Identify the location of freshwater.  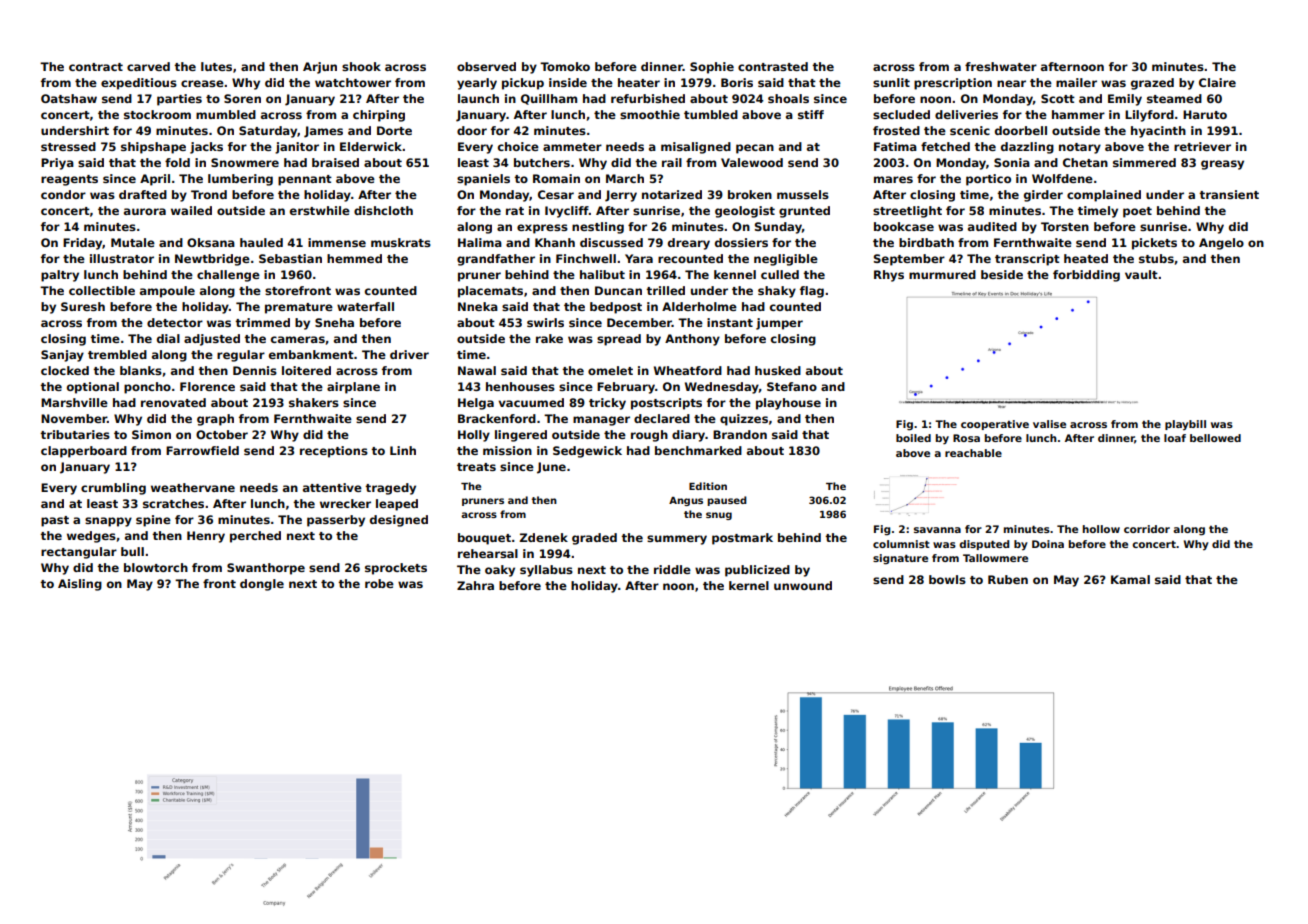
(1001, 66).
